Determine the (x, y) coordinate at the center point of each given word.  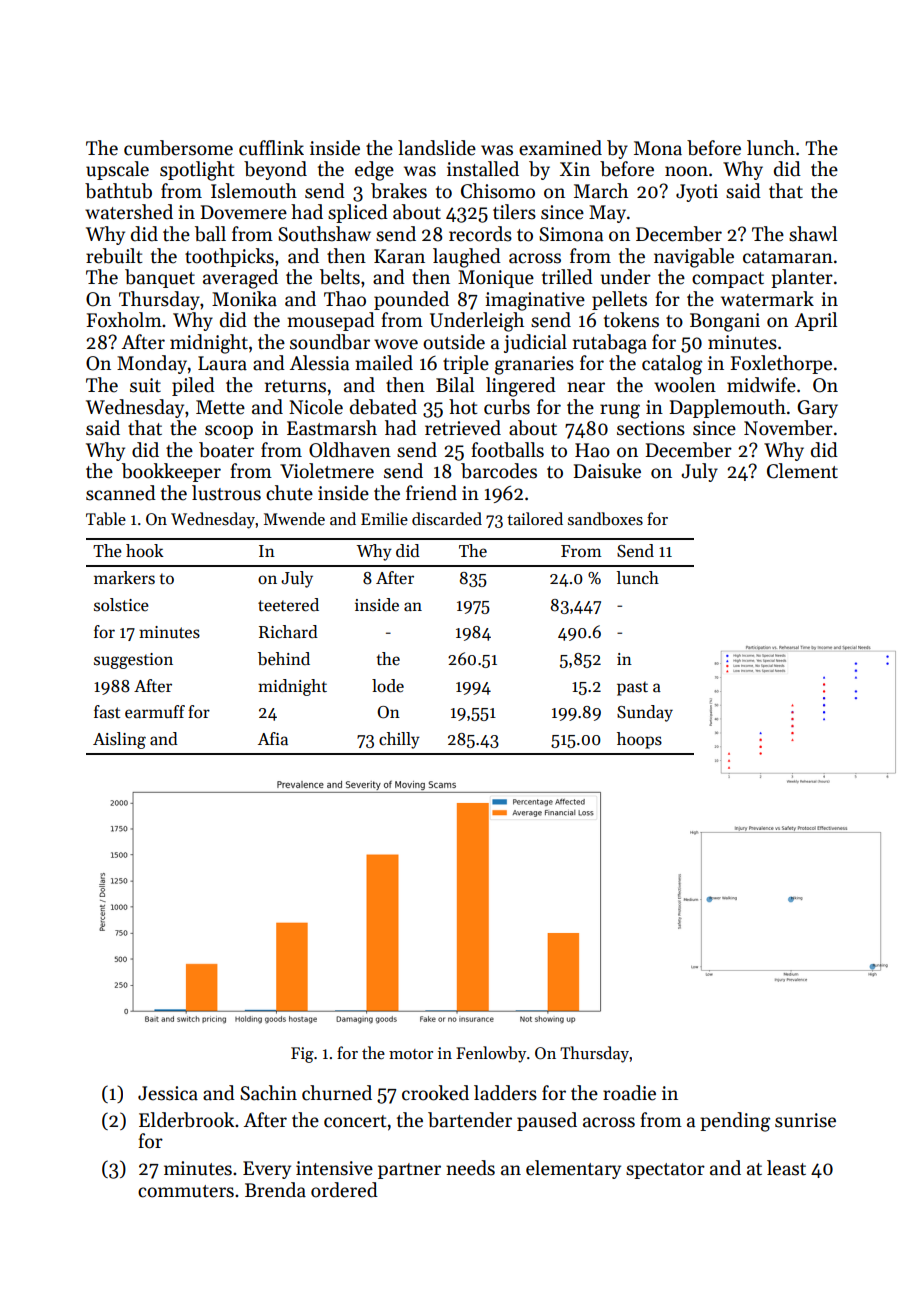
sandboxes (605, 519)
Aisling (119, 740)
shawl (813, 234)
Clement (802, 471)
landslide (437, 148)
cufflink (271, 148)
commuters (186, 1191)
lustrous (226, 493)
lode (388, 686)
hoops (639, 740)
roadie (629, 1093)
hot (463, 407)
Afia (273, 739)
